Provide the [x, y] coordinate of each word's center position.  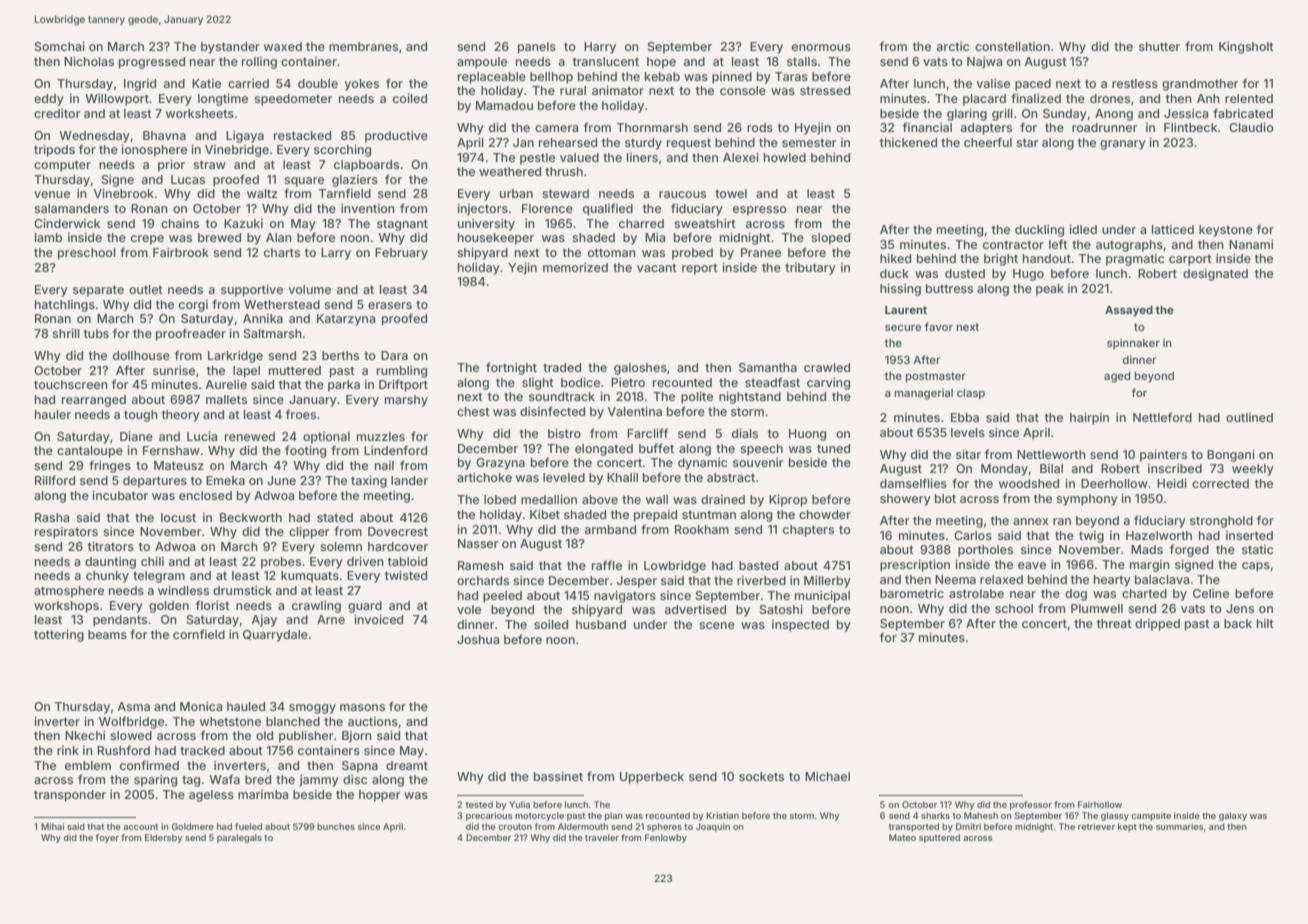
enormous [821, 47]
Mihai [52, 826]
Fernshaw [171, 450]
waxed [283, 46]
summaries [1179, 826]
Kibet [545, 514]
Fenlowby [666, 838]
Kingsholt [1246, 48]
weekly [1253, 470]
